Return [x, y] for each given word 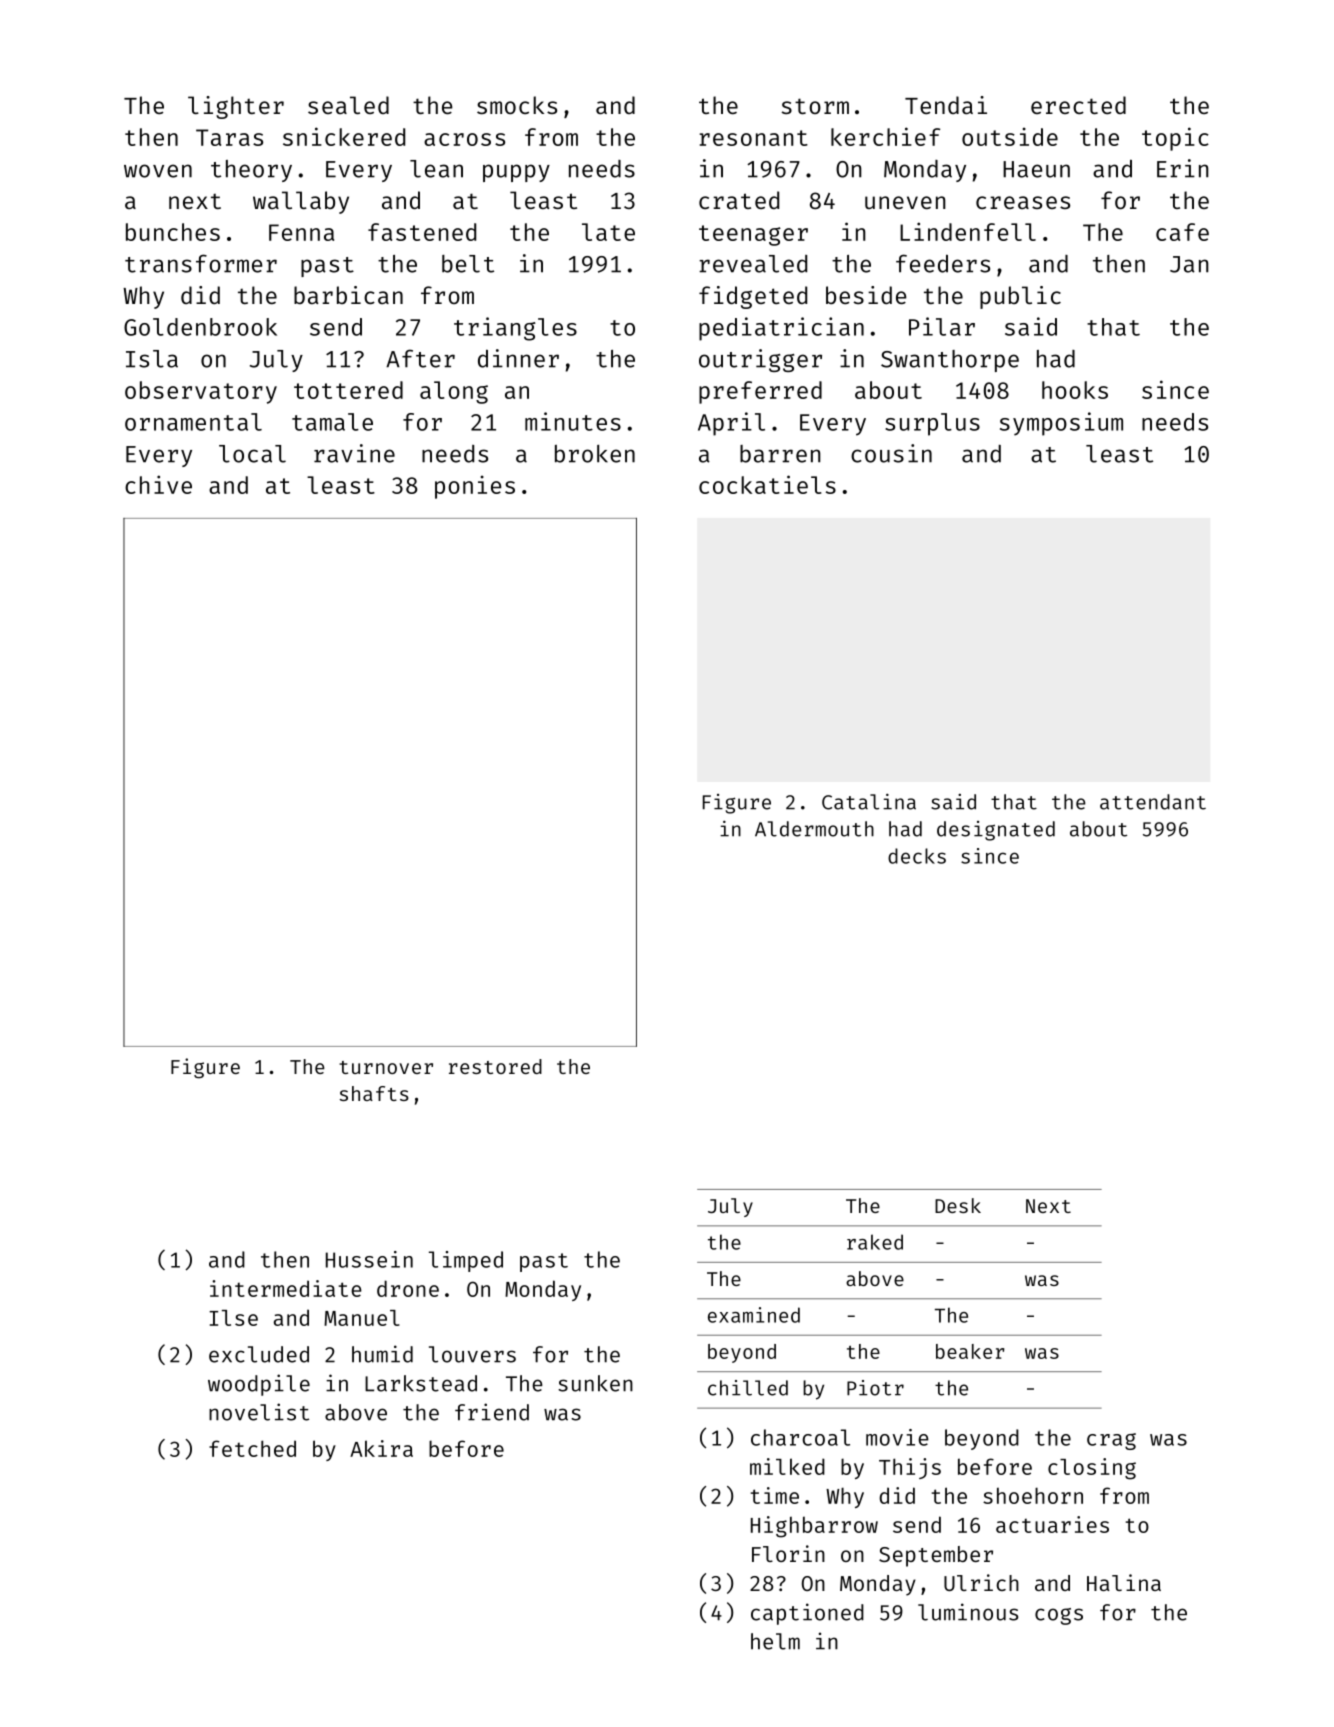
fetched [252, 1448]
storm [815, 106]
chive [158, 484]
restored [495, 1066]
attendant [1153, 802]
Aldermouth [814, 829]
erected [1078, 105]
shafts [374, 1093]
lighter [236, 107]
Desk [958, 1205]
